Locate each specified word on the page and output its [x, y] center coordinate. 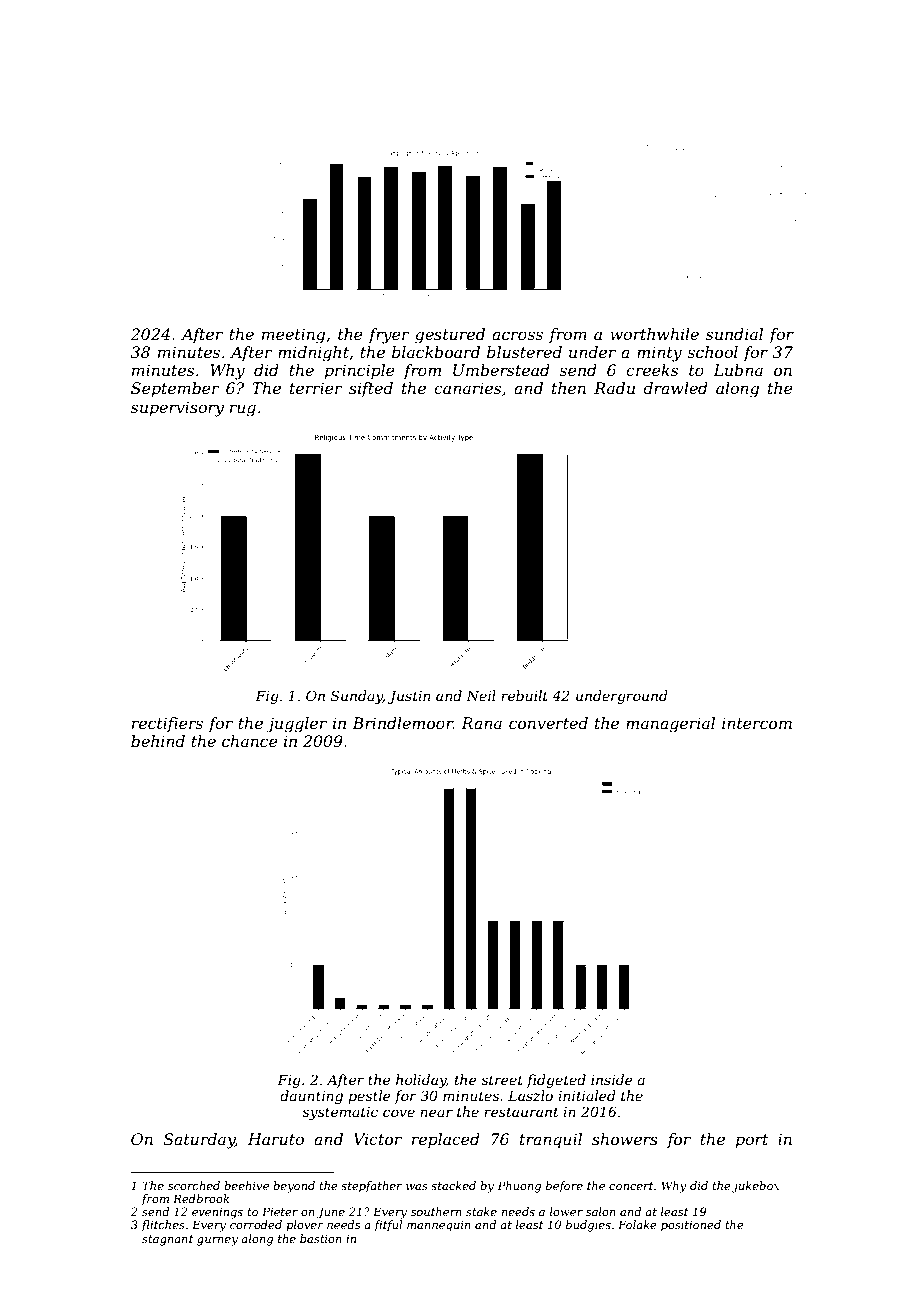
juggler [296, 725]
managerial [670, 725]
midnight [313, 354]
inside [612, 1079]
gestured [450, 336]
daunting [311, 1097]
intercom [757, 723]
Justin [409, 697]
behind [158, 741]
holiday [421, 1081]
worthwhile [654, 334]
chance [250, 741]
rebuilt [524, 695]
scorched [194, 1185]
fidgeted [556, 1081]
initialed [587, 1095]
